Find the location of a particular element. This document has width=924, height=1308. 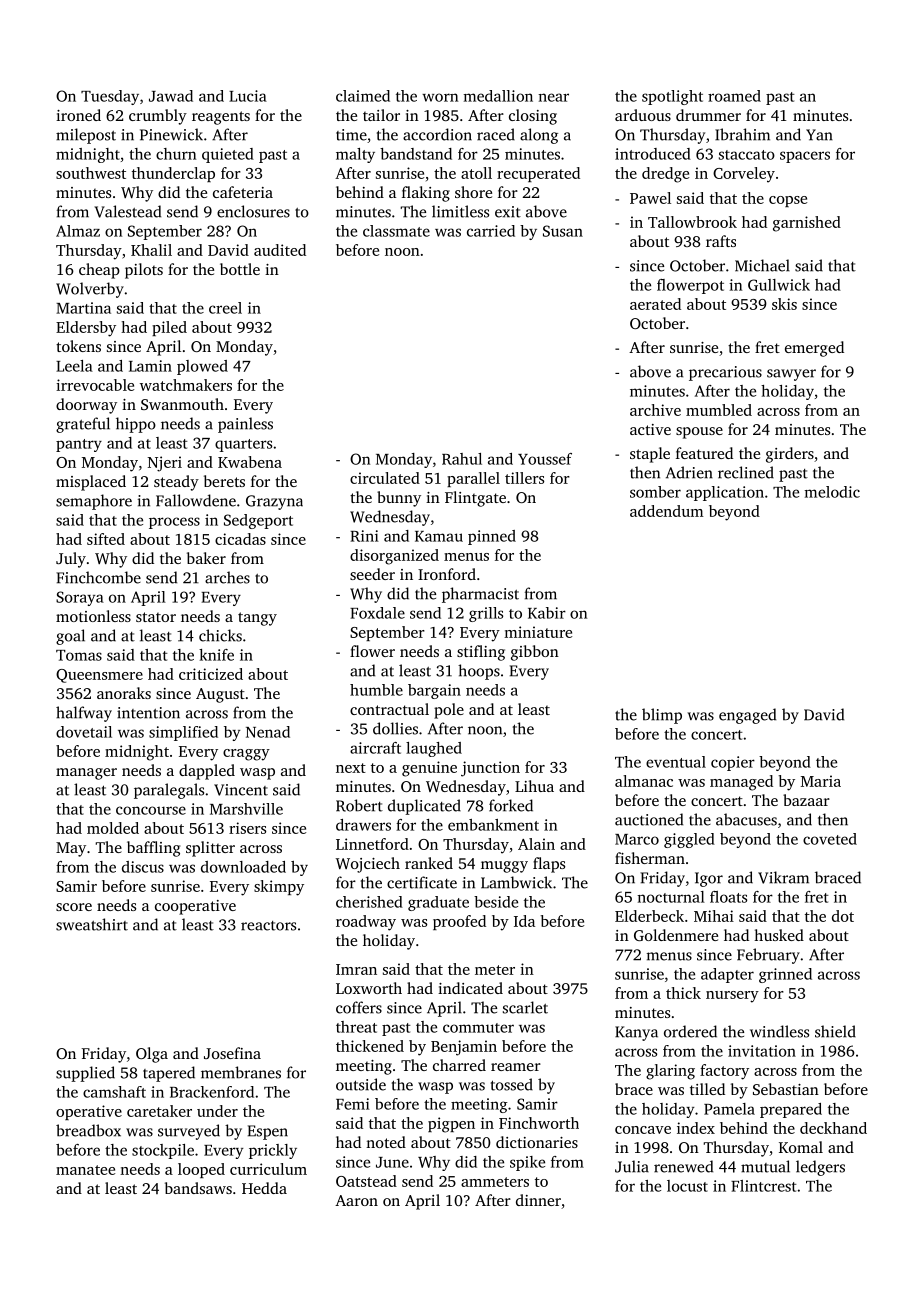

carried is located at coordinates (491, 231).
